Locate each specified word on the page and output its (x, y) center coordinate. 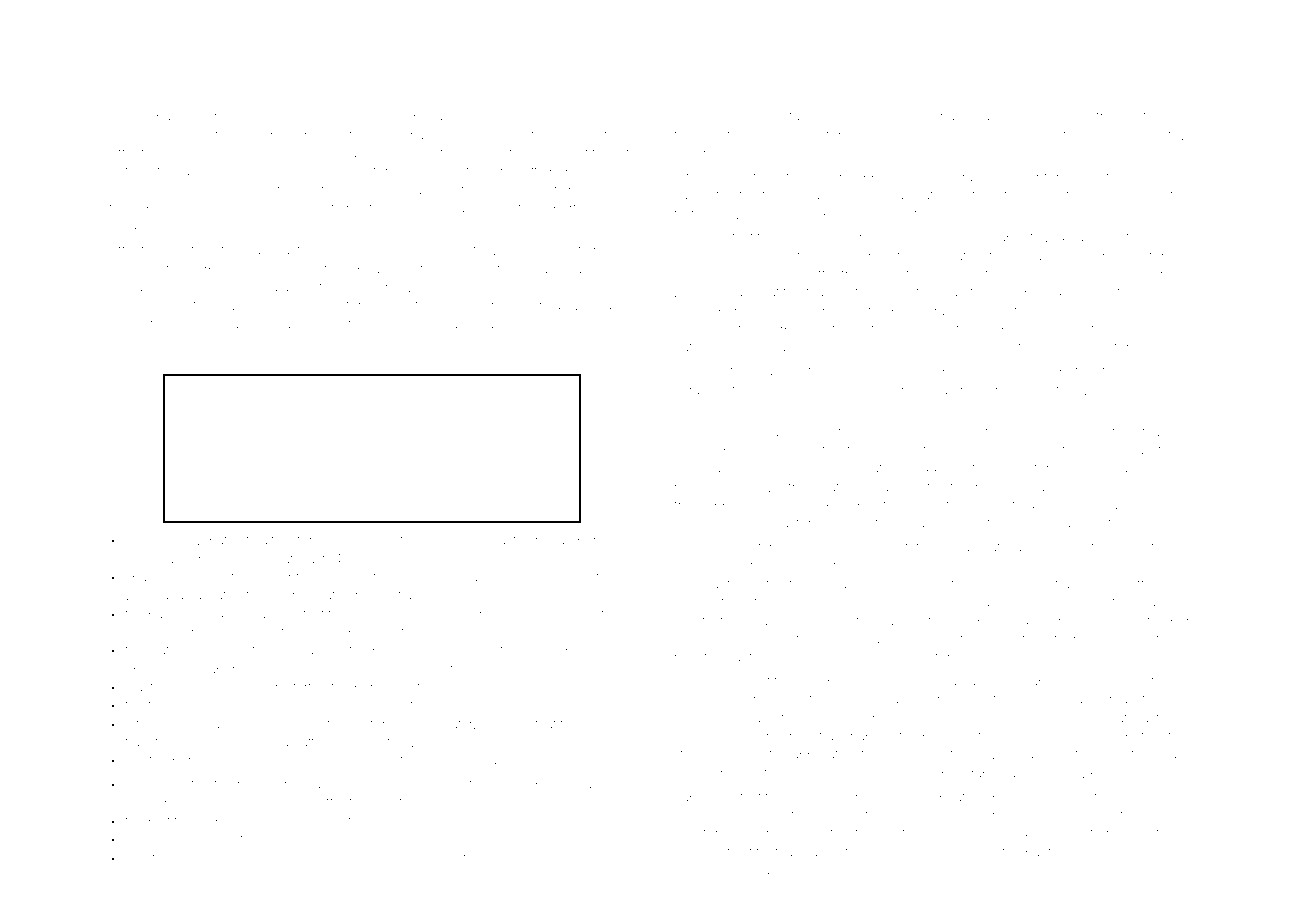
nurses (1062, 622)
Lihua (451, 360)
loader (793, 312)
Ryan (401, 360)
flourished (1109, 310)
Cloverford (897, 389)
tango (806, 118)
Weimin (205, 858)
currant (219, 117)
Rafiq (990, 116)
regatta (694, 659)
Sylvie (127, 325)
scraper (213, 671)
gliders (713, 871)
